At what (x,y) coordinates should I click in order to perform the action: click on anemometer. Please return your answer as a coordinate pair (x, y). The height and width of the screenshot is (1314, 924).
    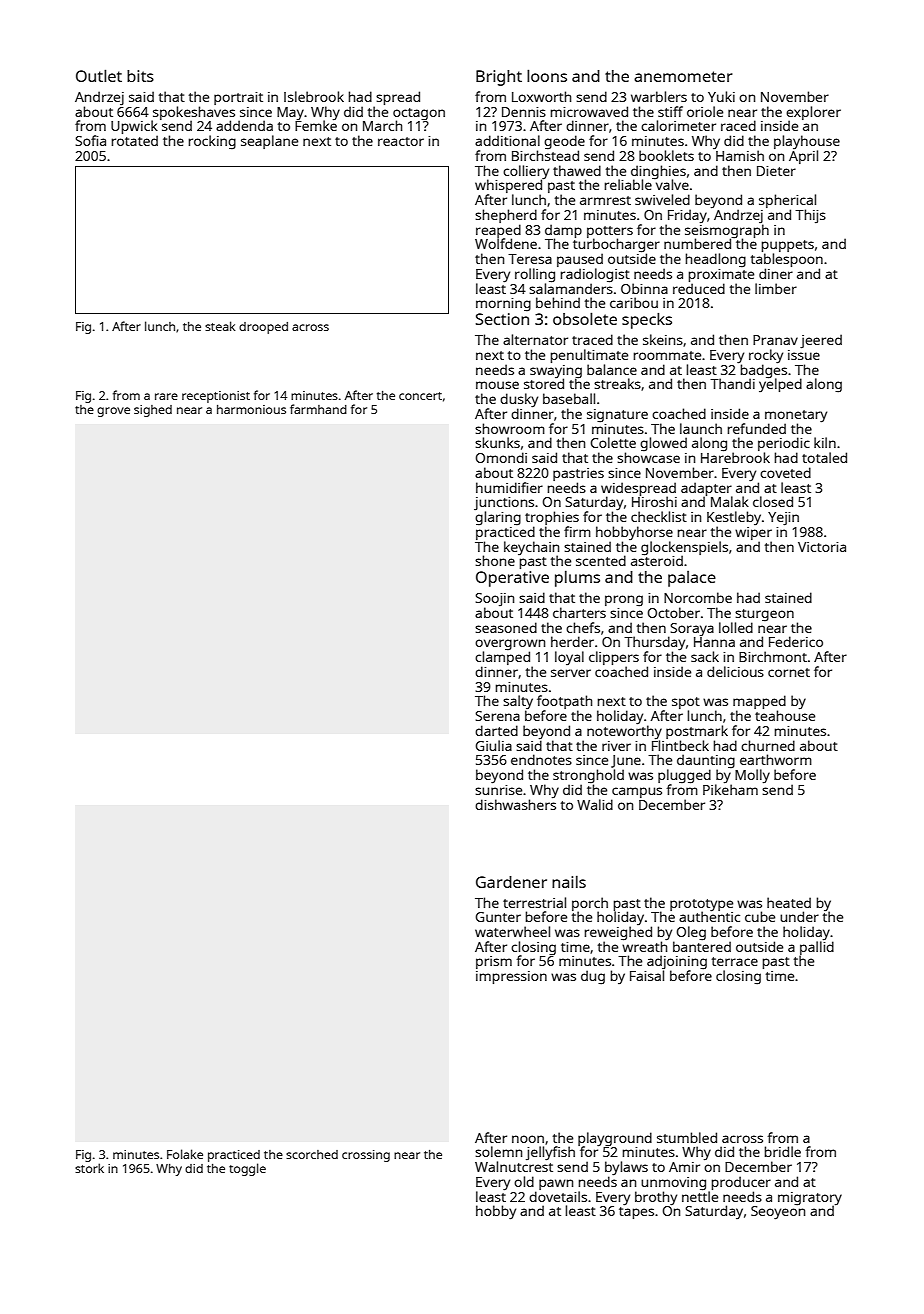
    Looking at the image, I should click on (683, 76).
